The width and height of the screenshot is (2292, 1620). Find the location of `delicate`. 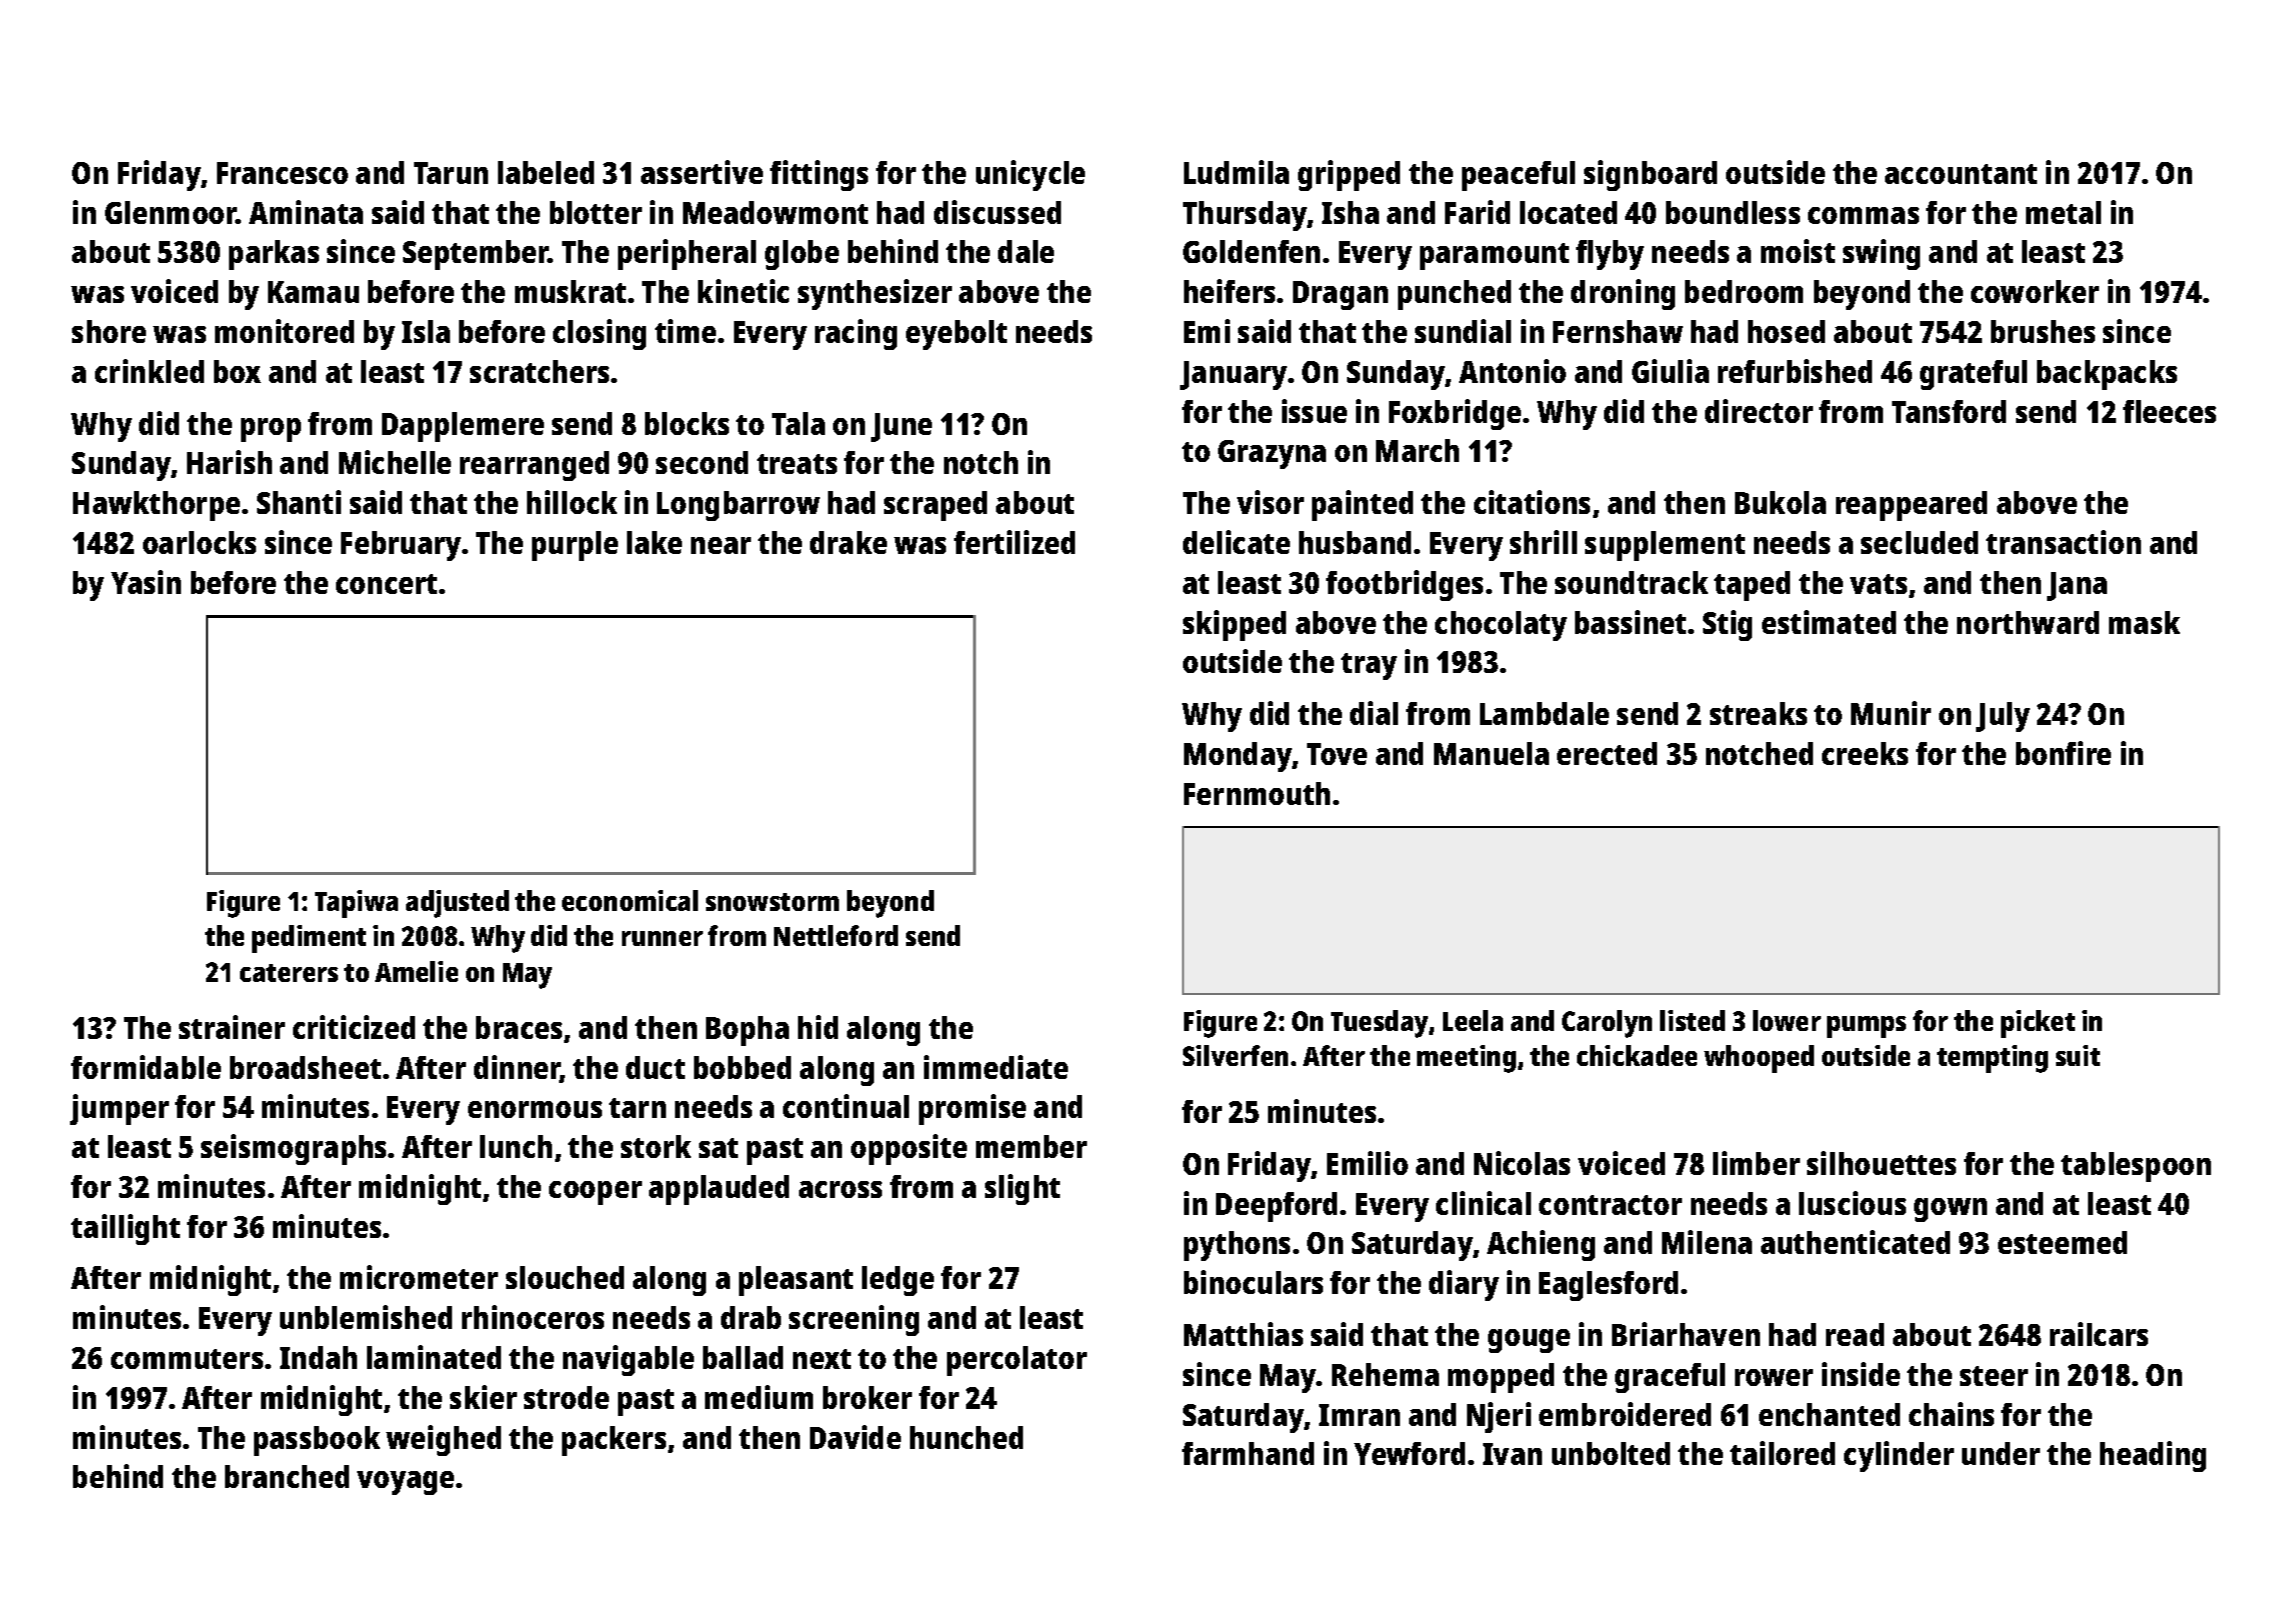

delicate is located at coordinates (1236, 542).
